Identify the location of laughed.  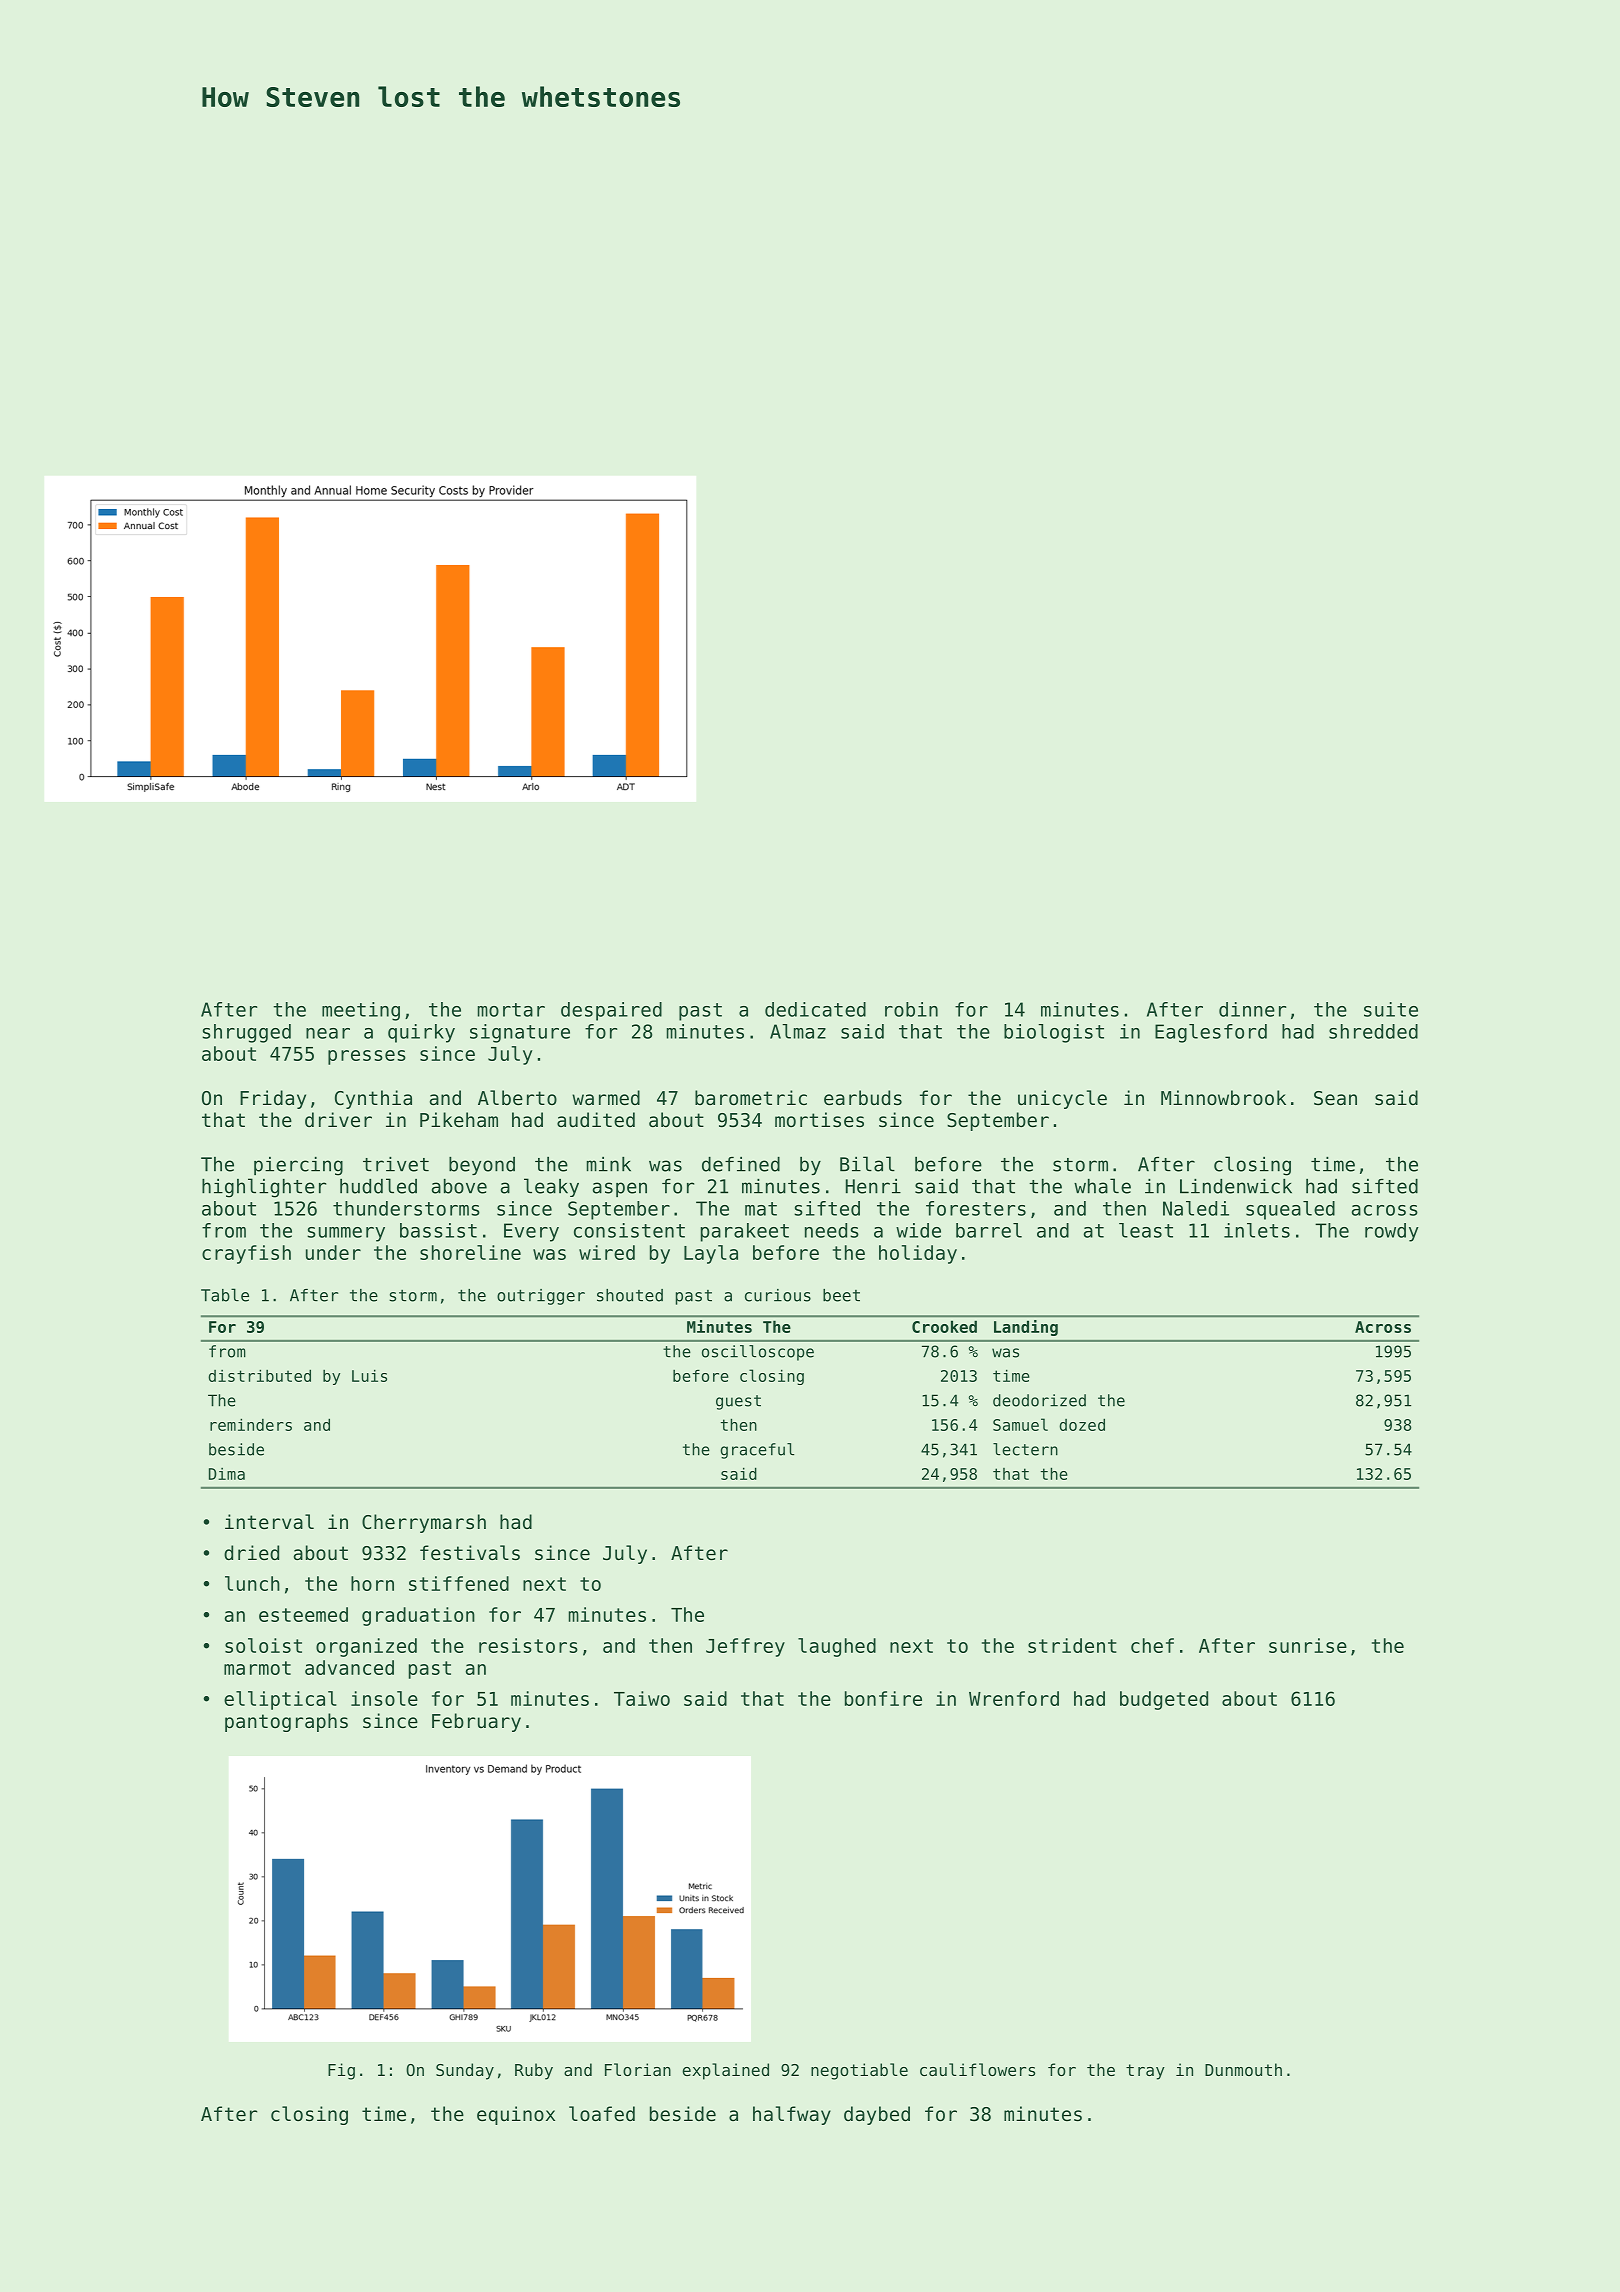
(837, 1647).
